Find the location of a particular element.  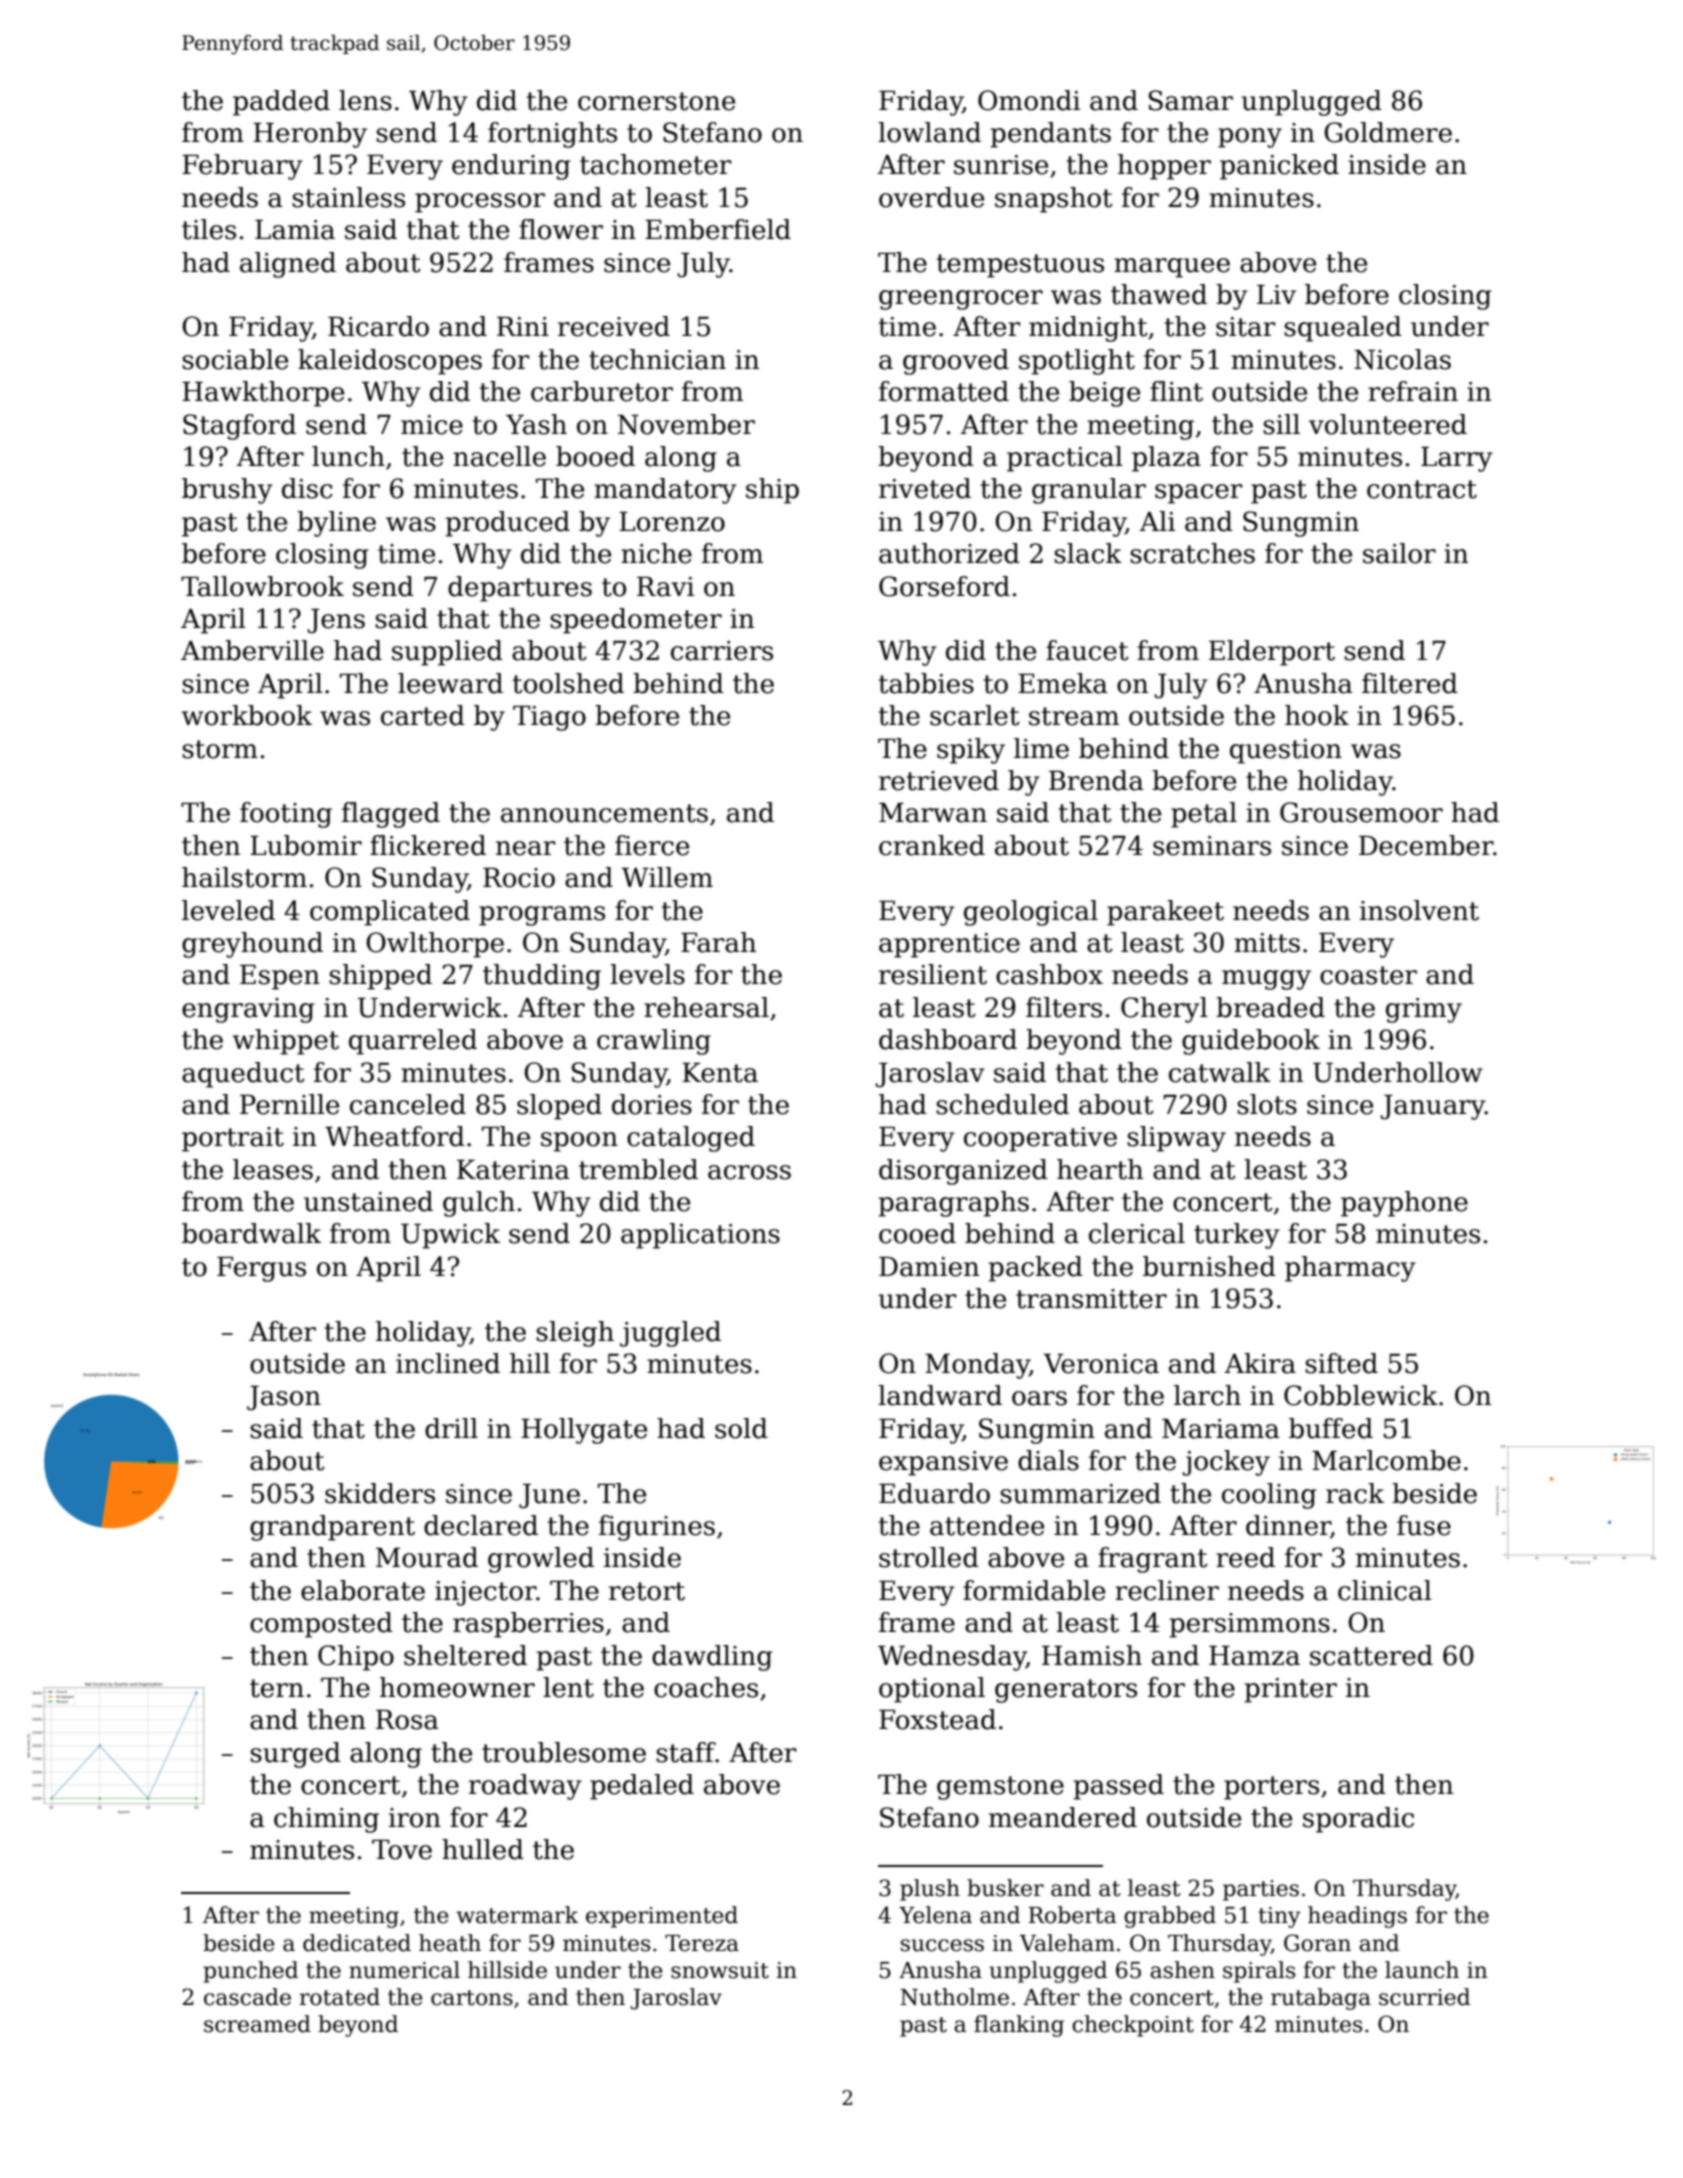

greengrocer is located at coordinates (961, 300).
